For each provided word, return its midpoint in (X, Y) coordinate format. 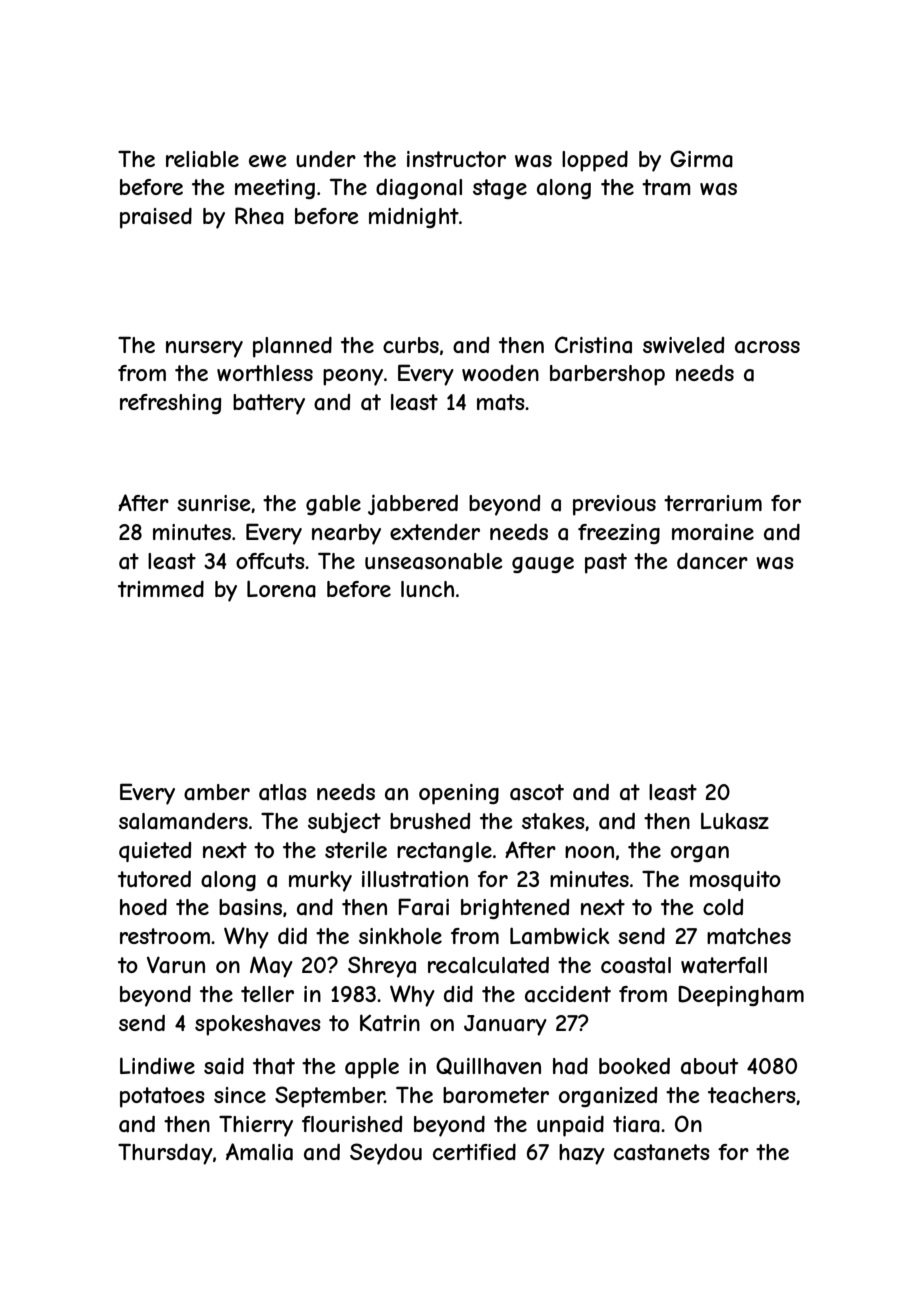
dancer (712, 561)
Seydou (386, 1154)
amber (217, 792)
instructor (456, 159)
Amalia (259, 1152)
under (326, 159)
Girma (701, 159)
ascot (537, 792)
